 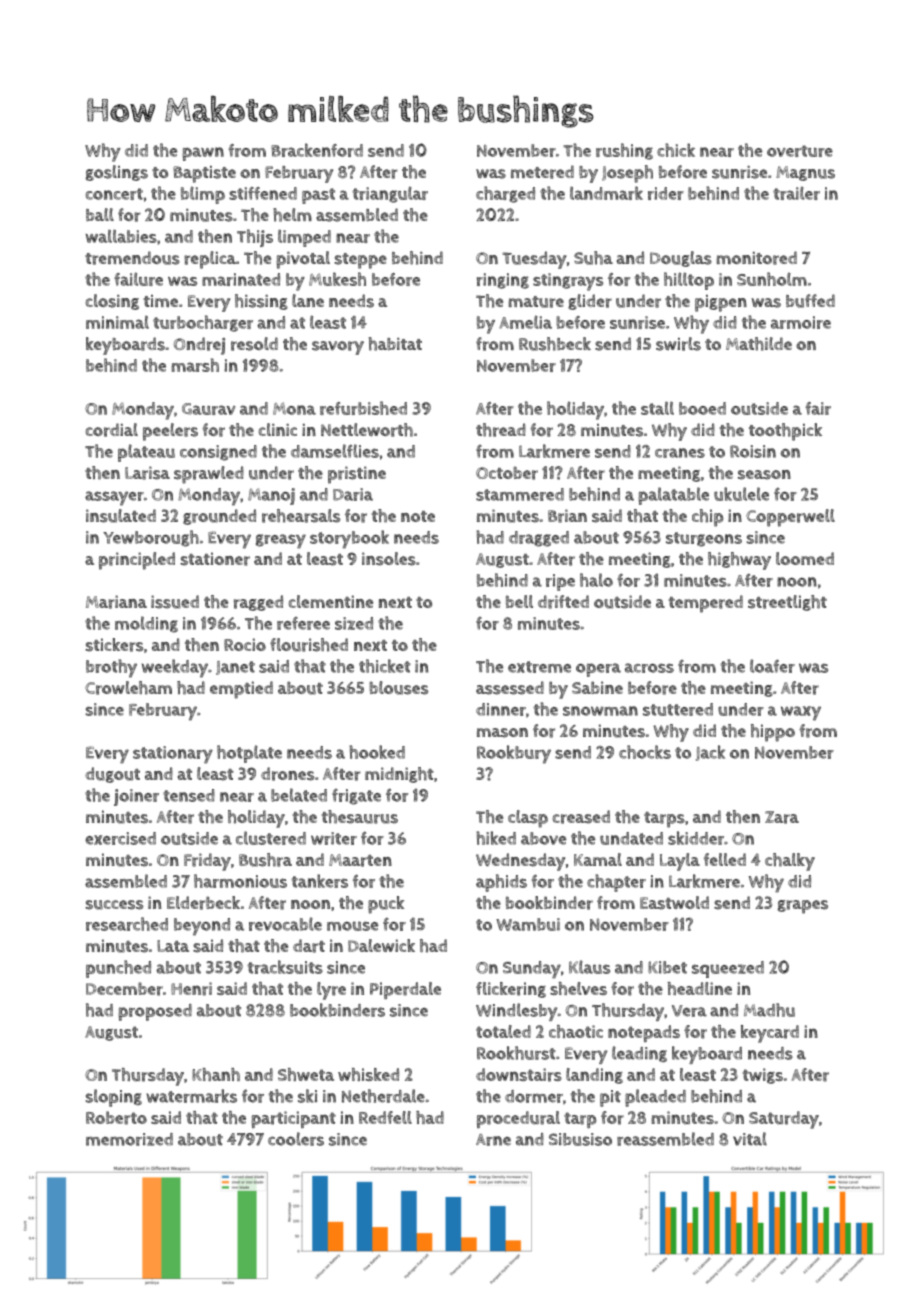 I want to click on greasy, so click(x=281, y=541).
